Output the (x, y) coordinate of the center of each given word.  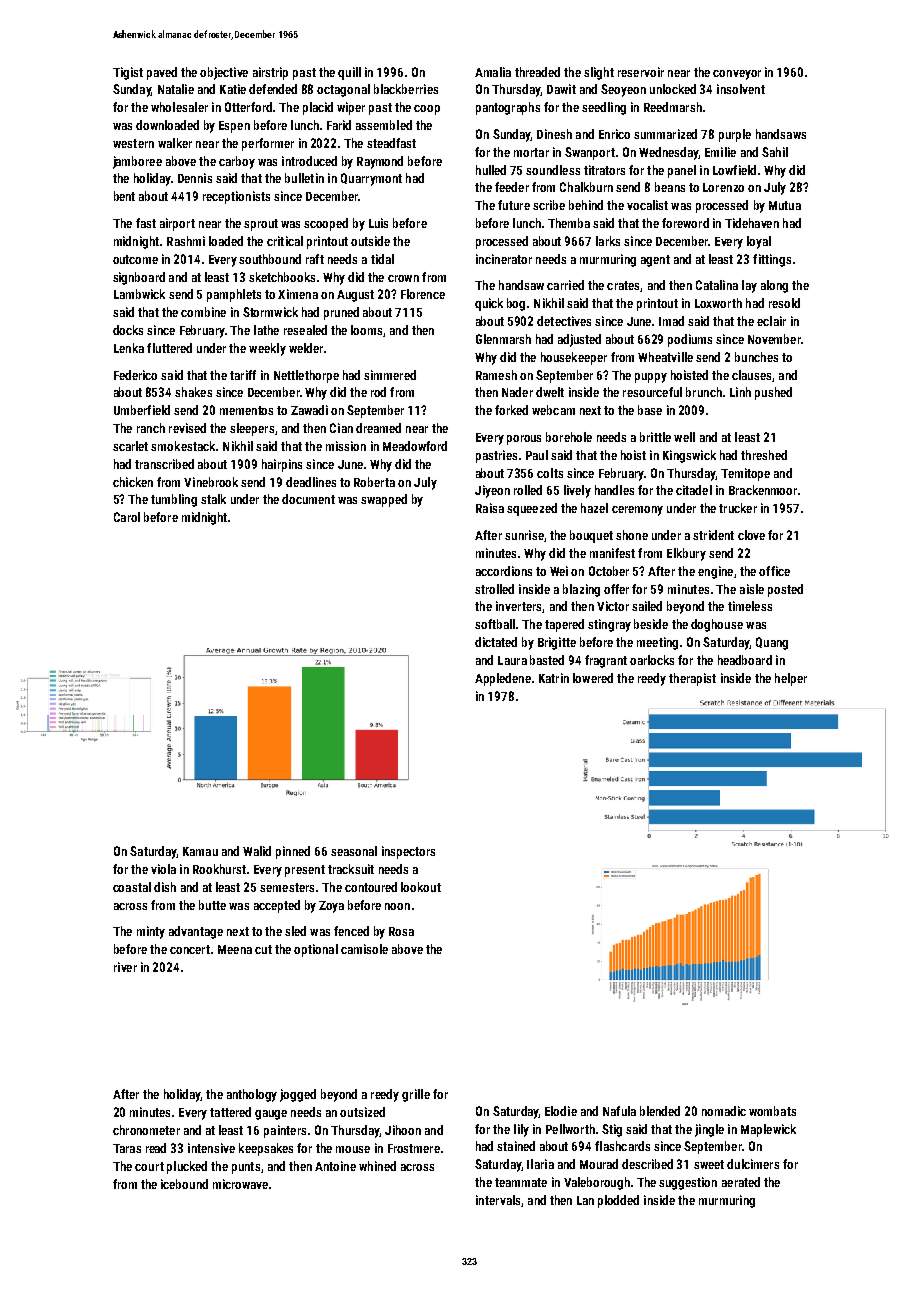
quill (349, 73)
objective (224, 73)
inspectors (408, 852)
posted (785, 590)
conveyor (737, 75)
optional (316, 950)
